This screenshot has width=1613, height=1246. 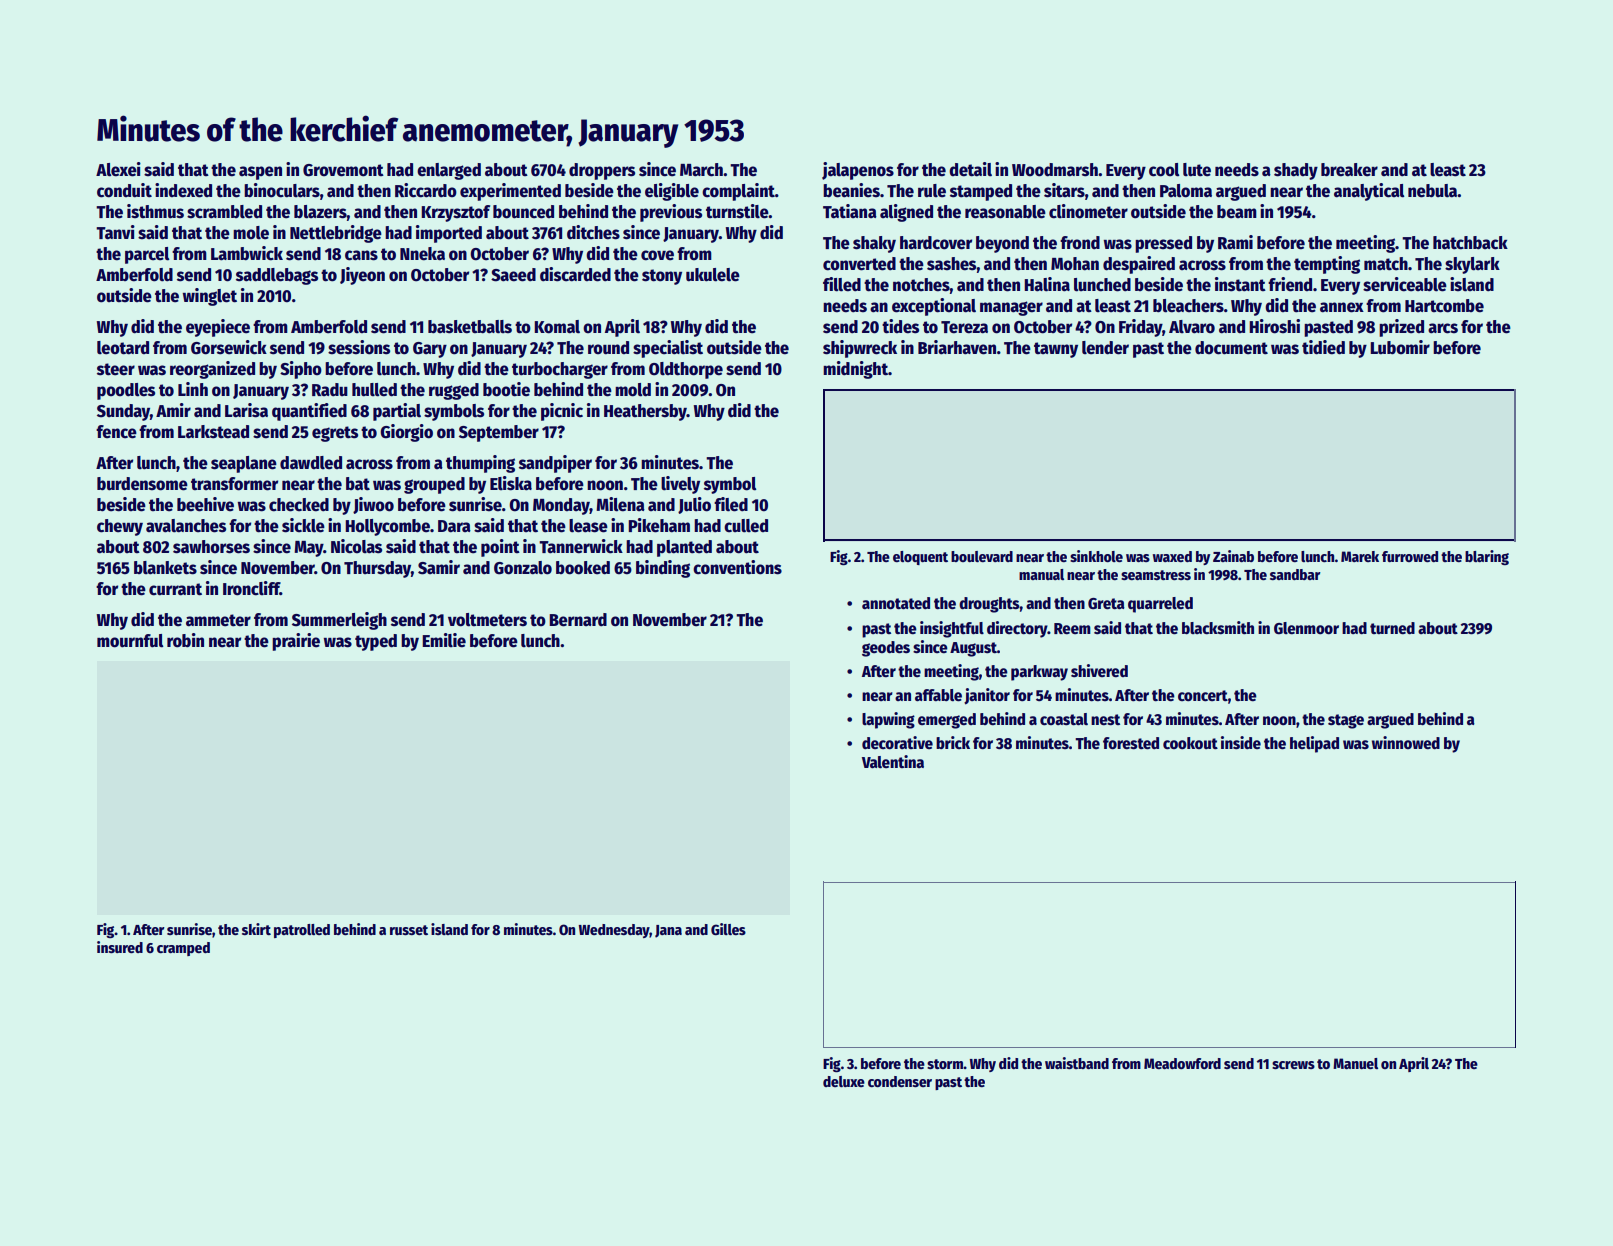 I want to click on imported, so click(x=449, y=234).
